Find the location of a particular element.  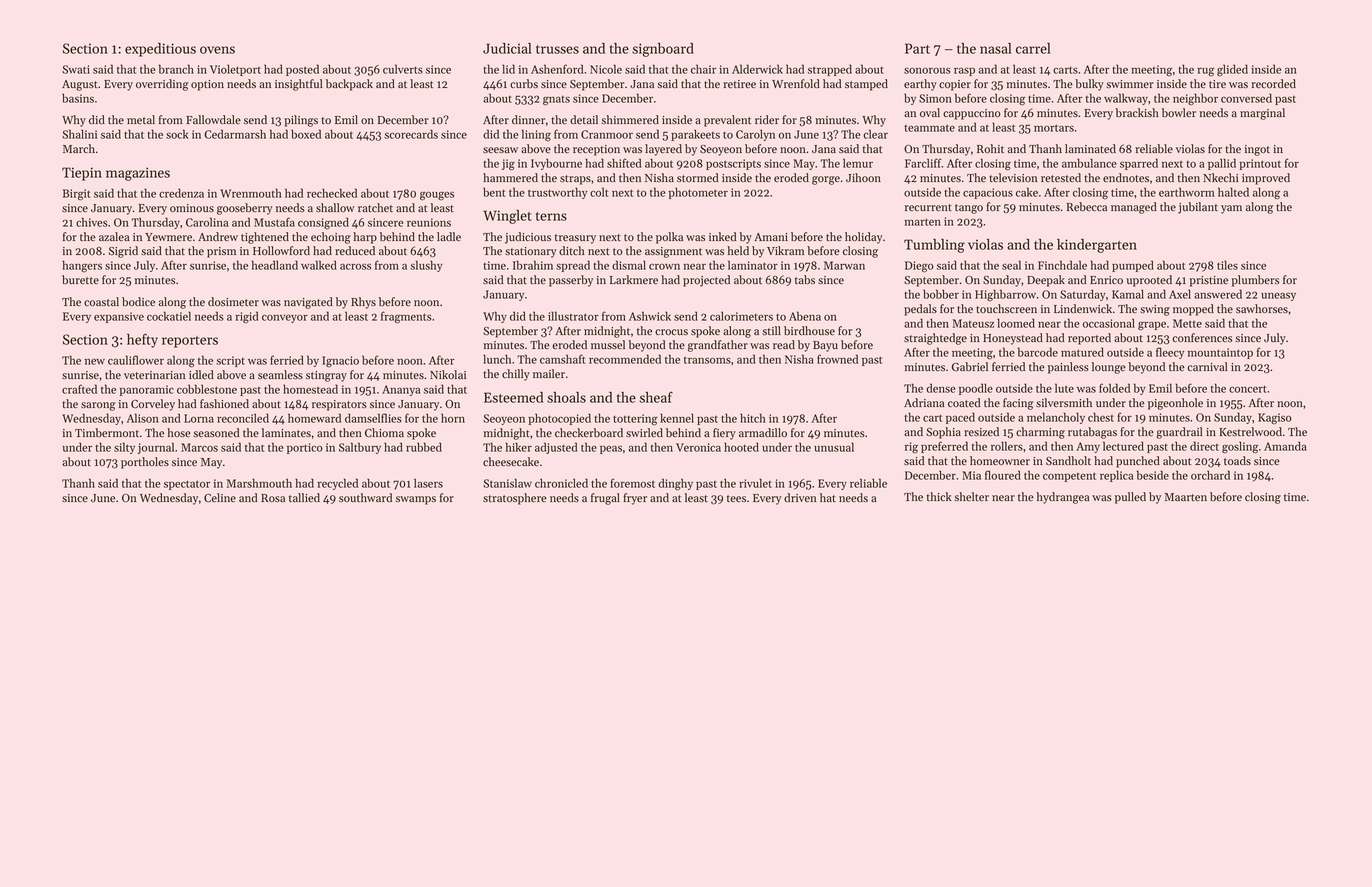

tiles is located at coordinates (1227, 265).
